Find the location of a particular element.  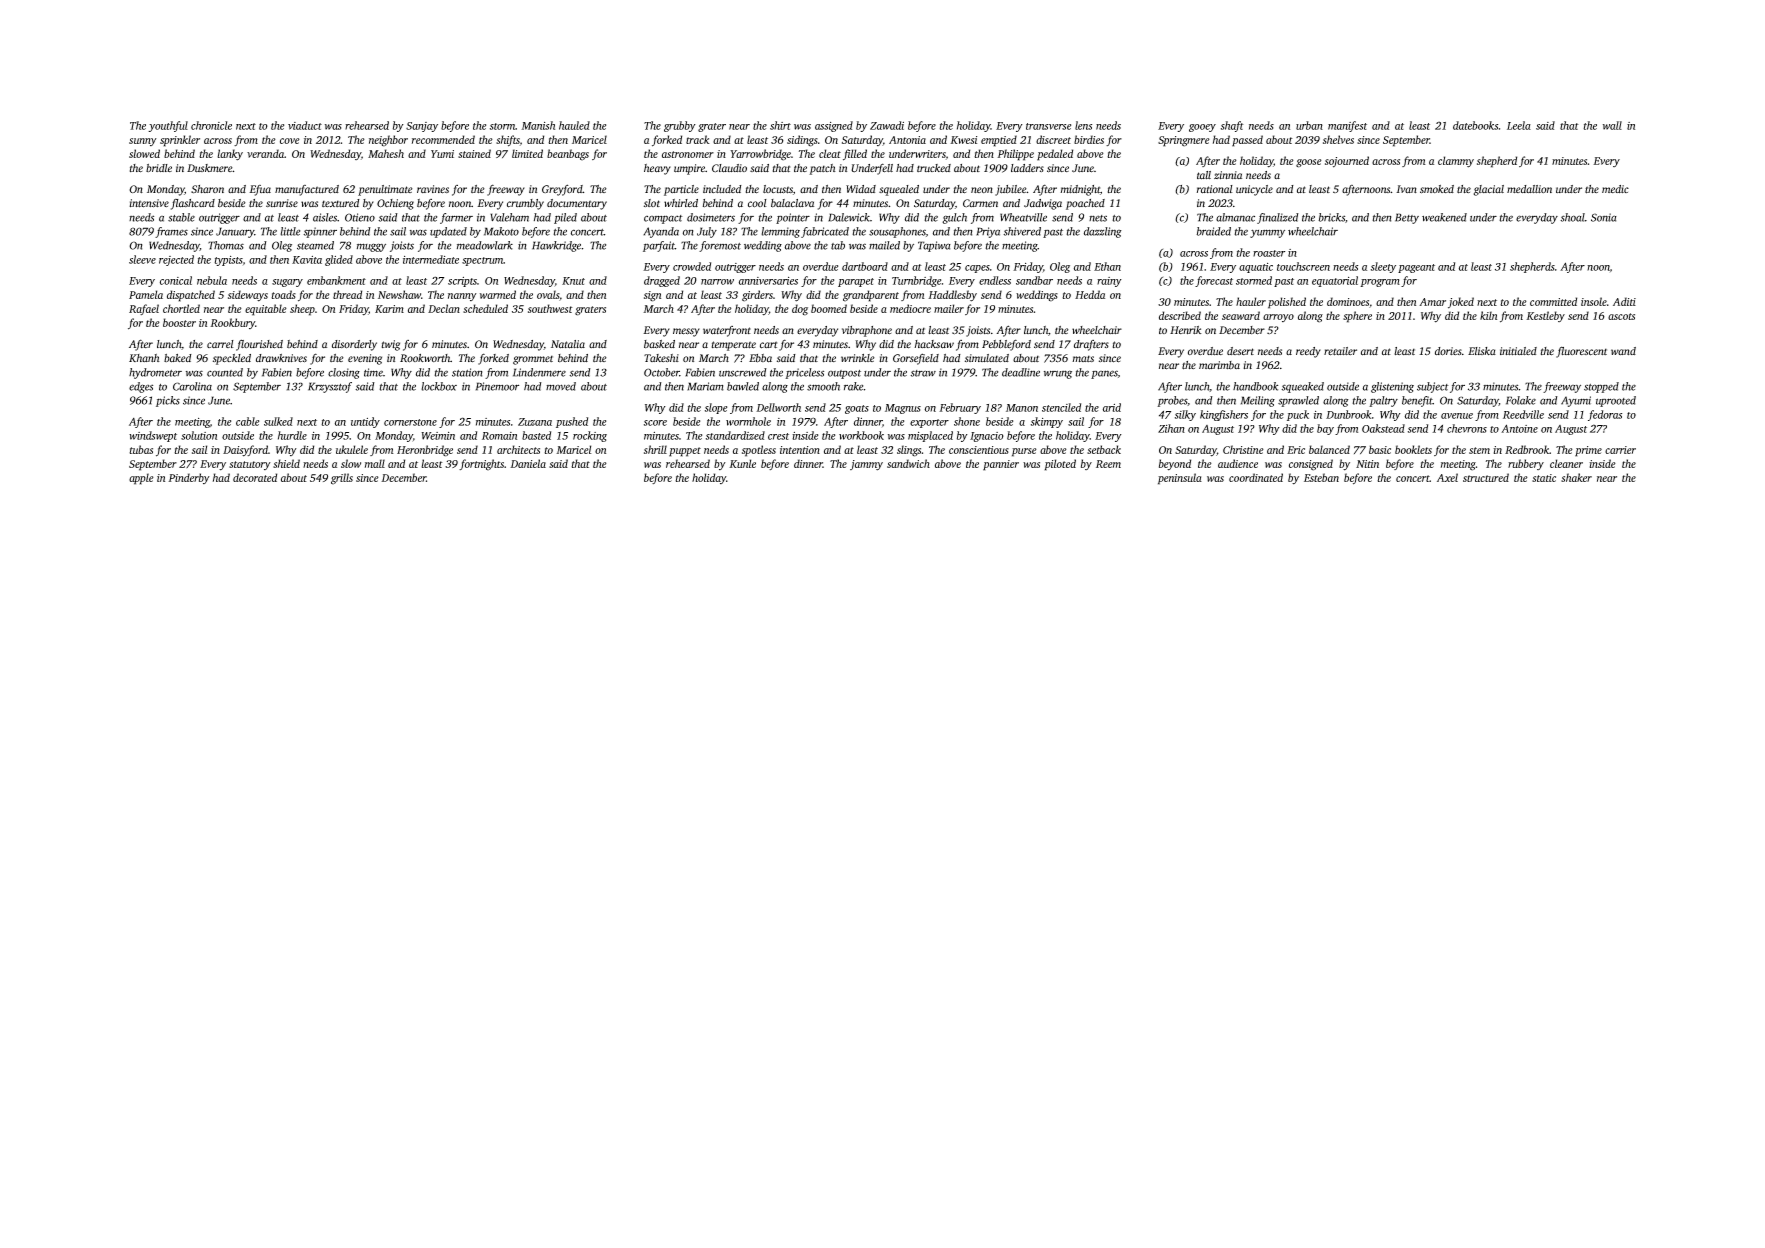

viaduct is located at coordinates (305, 125).
